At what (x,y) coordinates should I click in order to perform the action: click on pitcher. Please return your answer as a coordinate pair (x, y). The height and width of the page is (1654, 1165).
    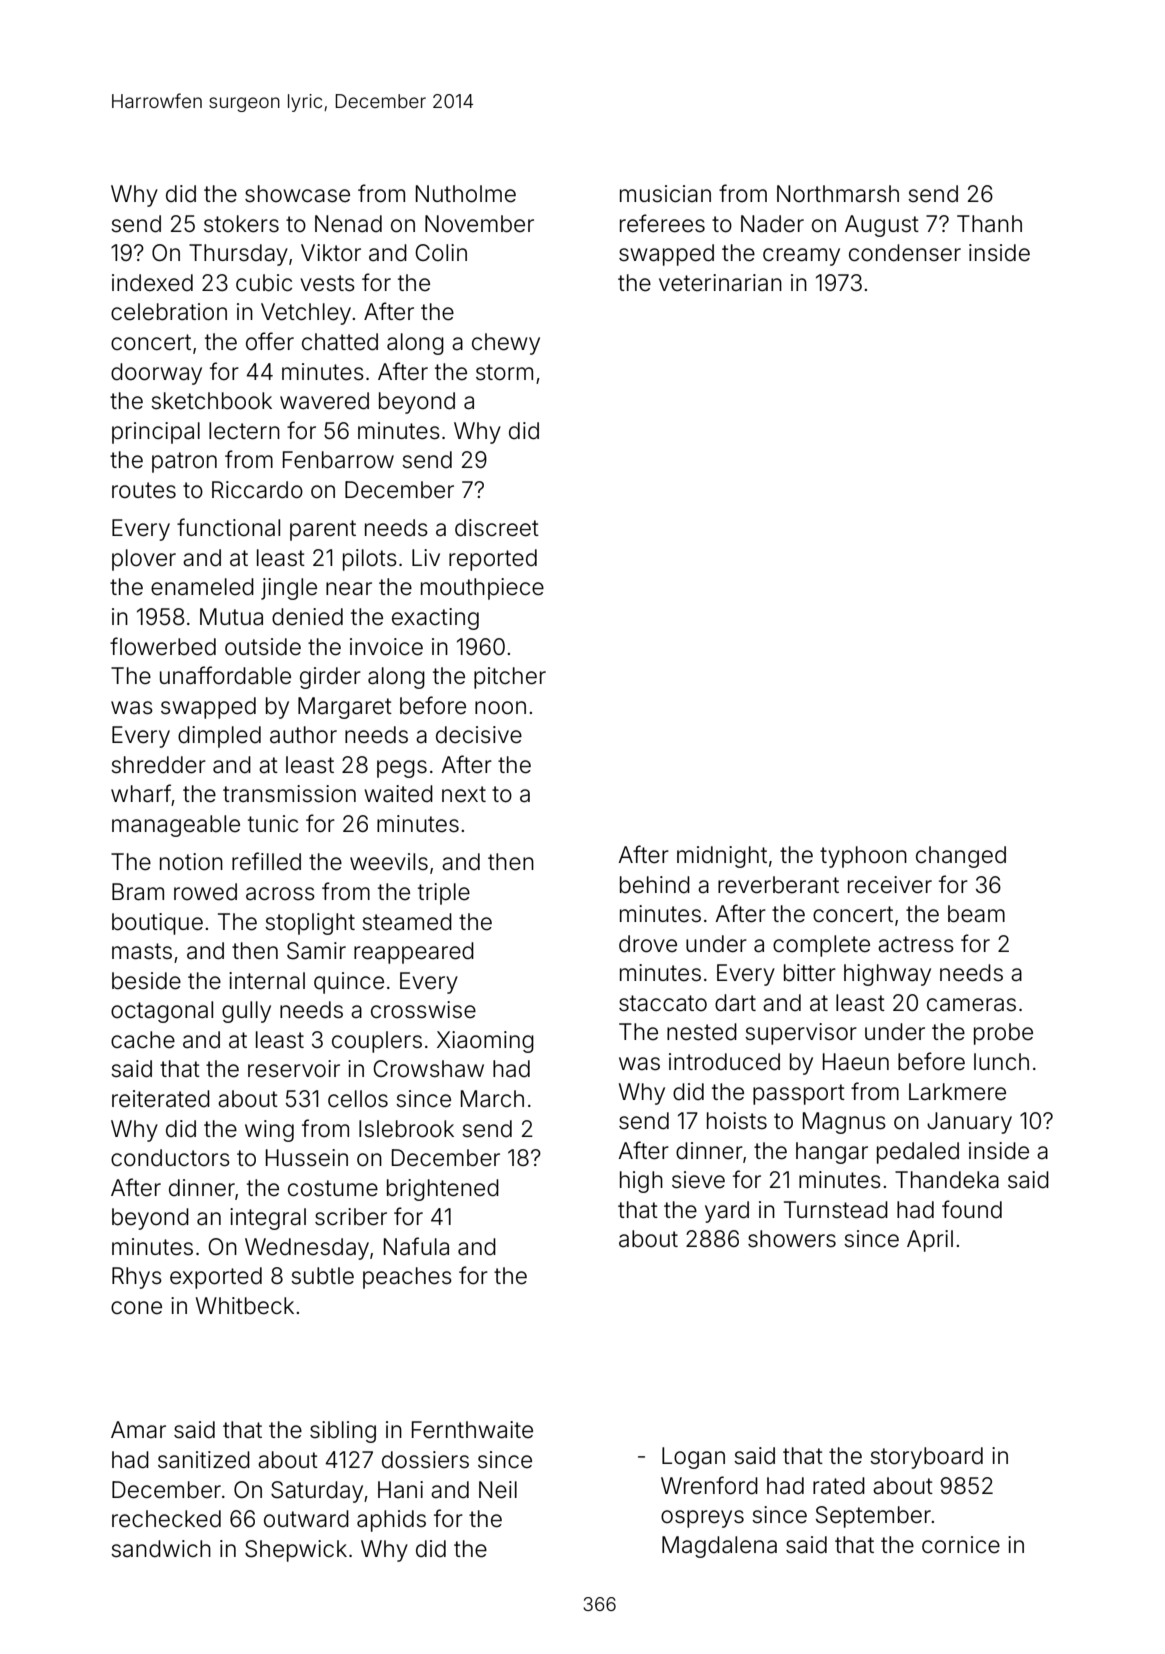
    Looking at the image, I should click on (510, 678).
